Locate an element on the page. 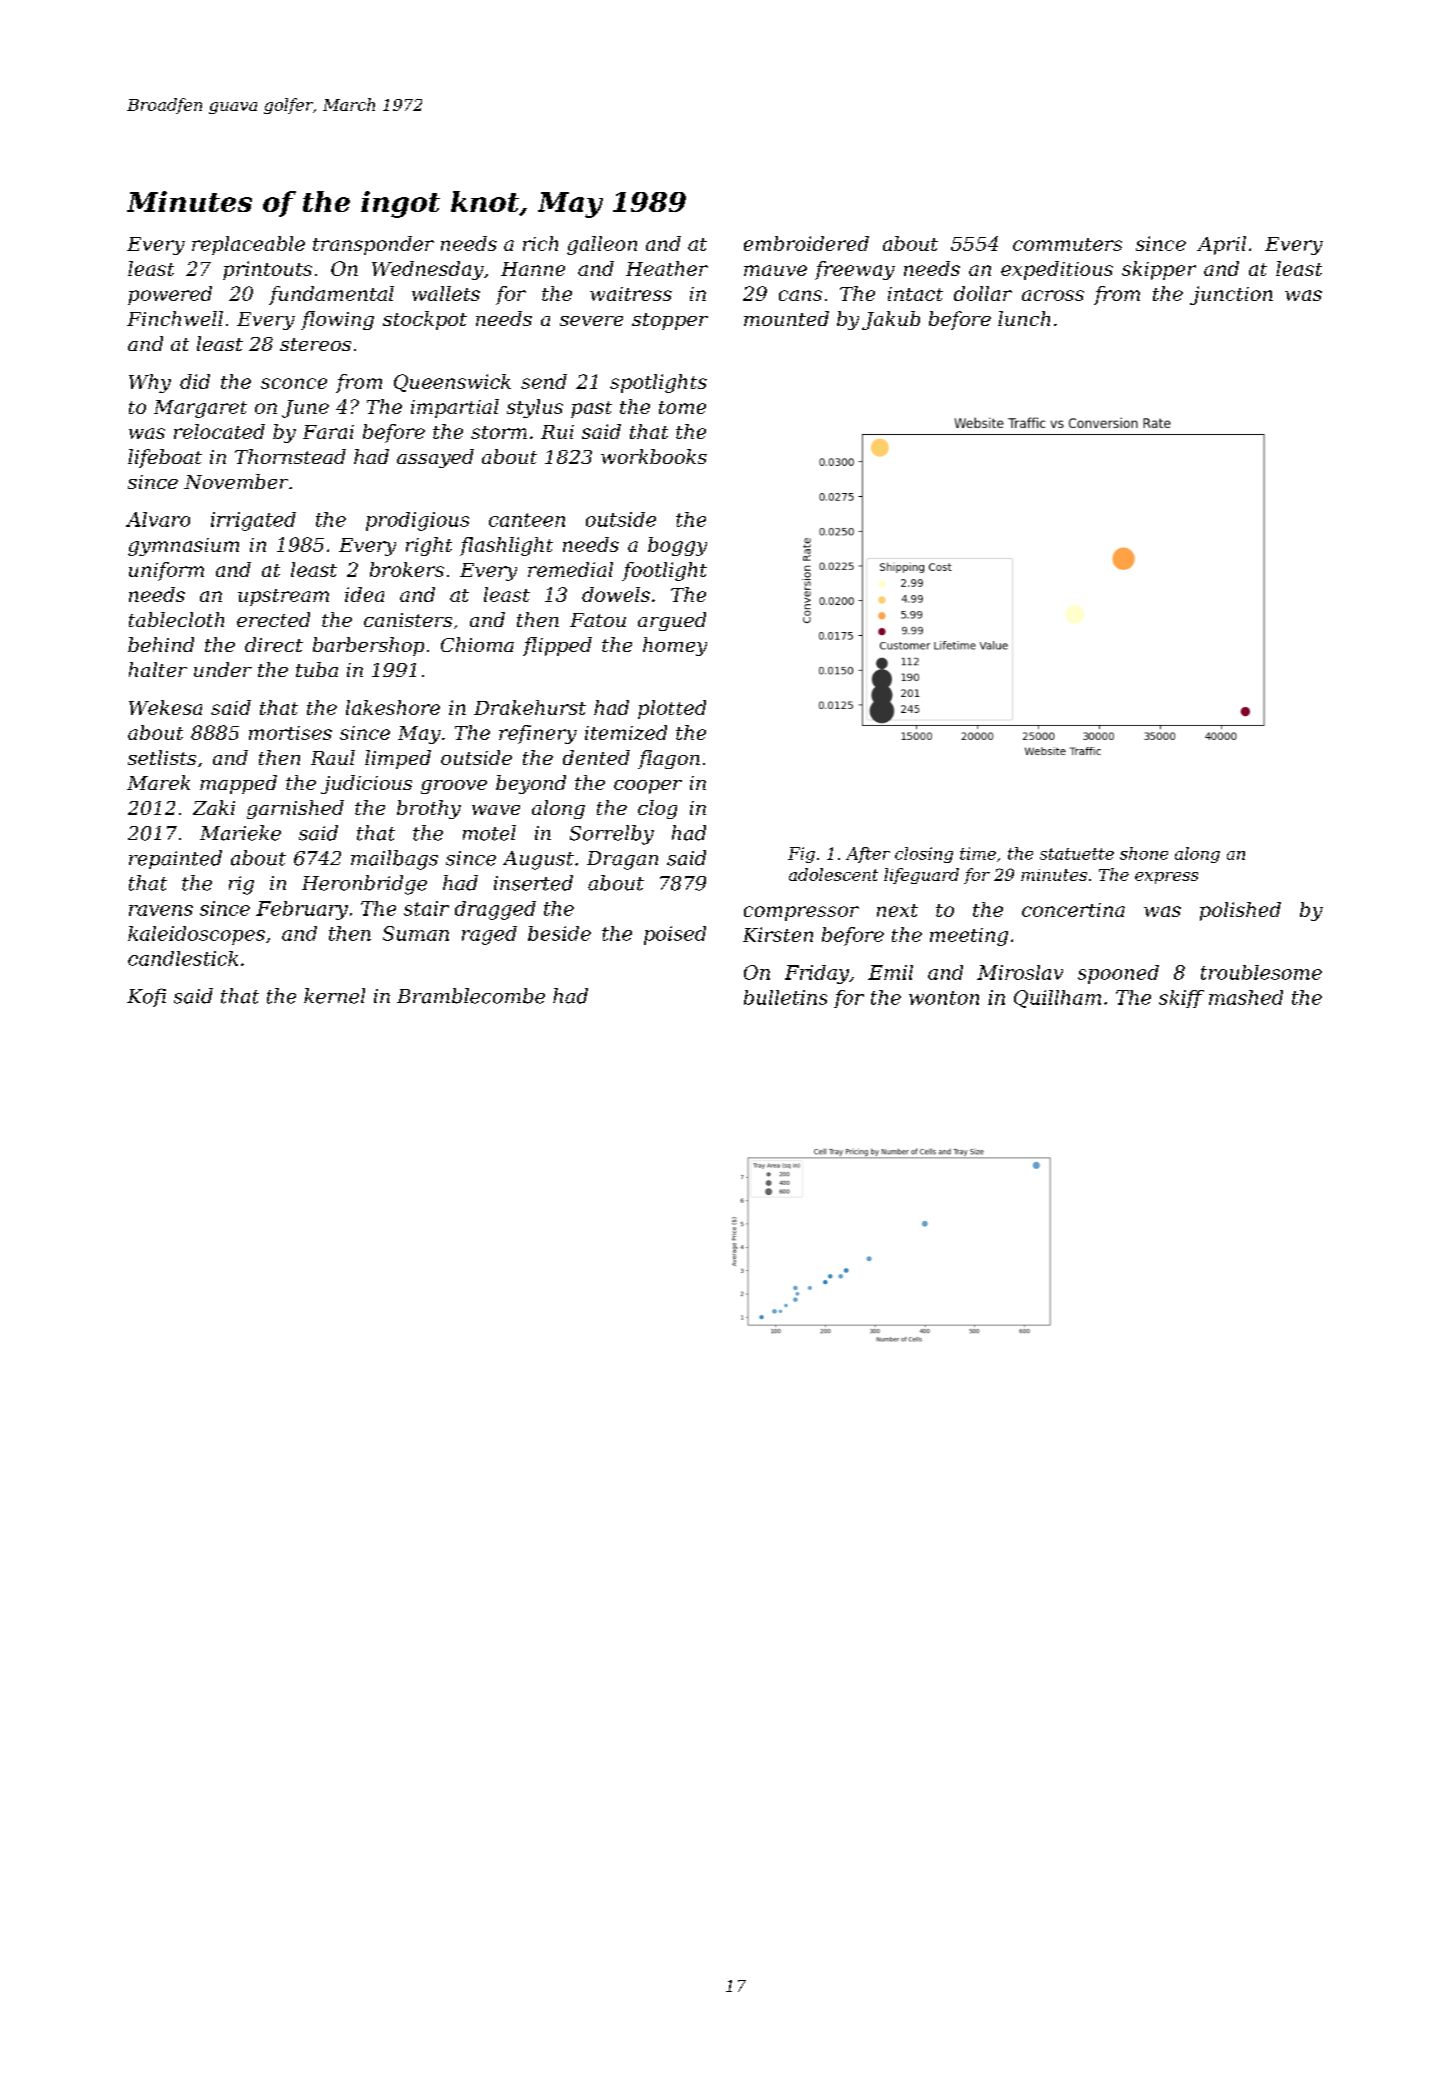 This image has width=1450, height=2100. did is located at coordinates (195, 381).
